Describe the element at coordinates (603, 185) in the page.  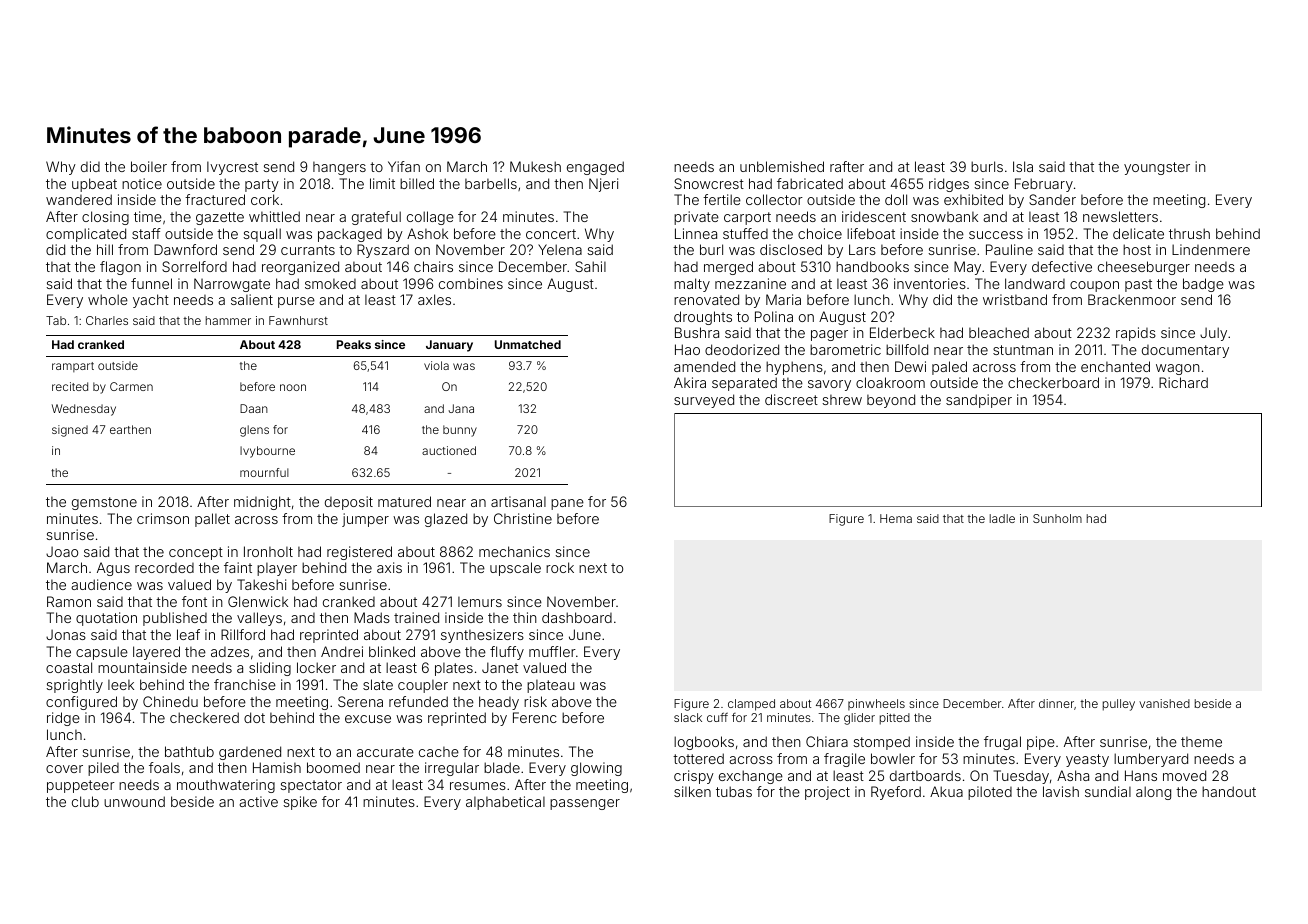
I see `Njeri` at that location.
